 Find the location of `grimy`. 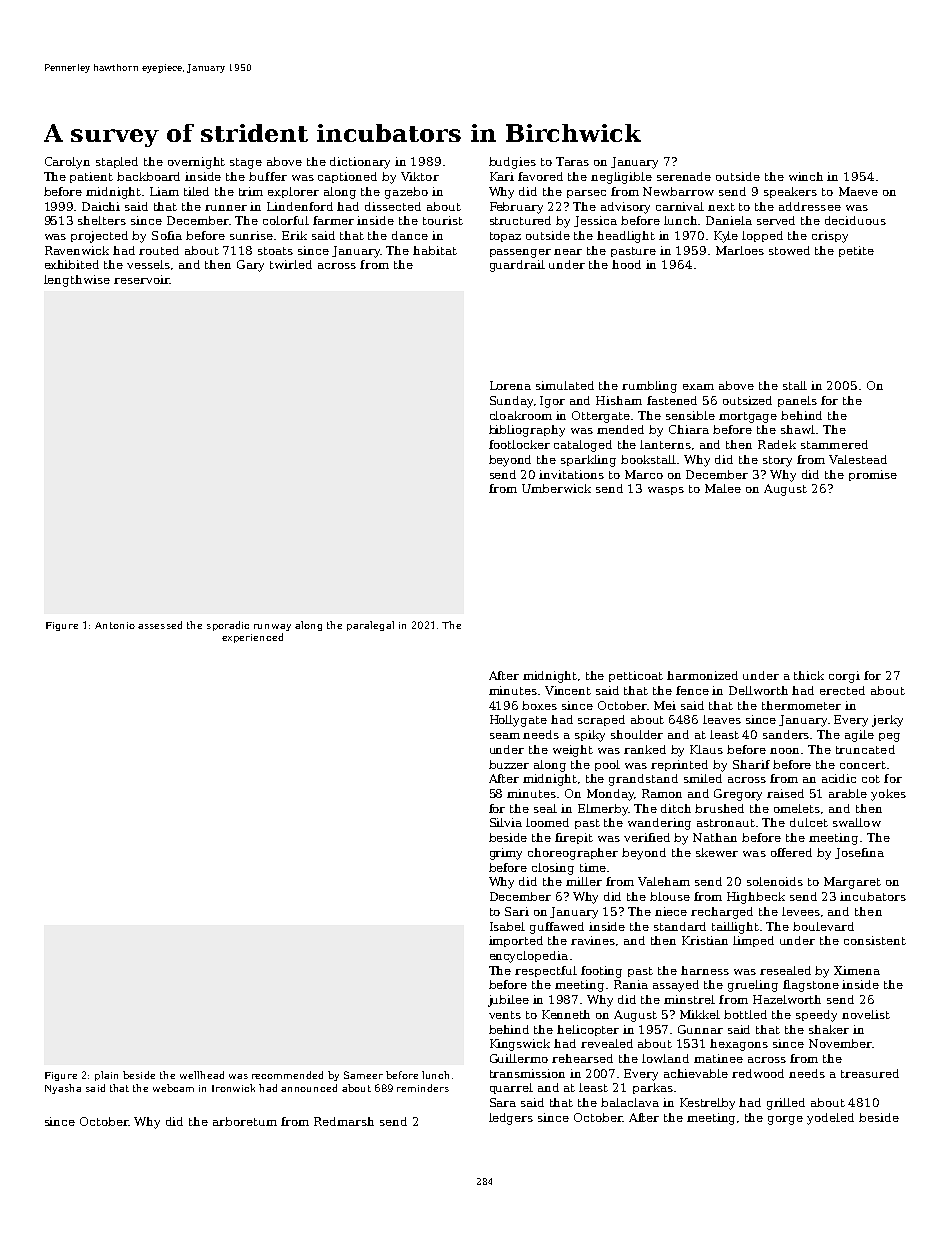

grimy is located at coordinates (506, 854).
